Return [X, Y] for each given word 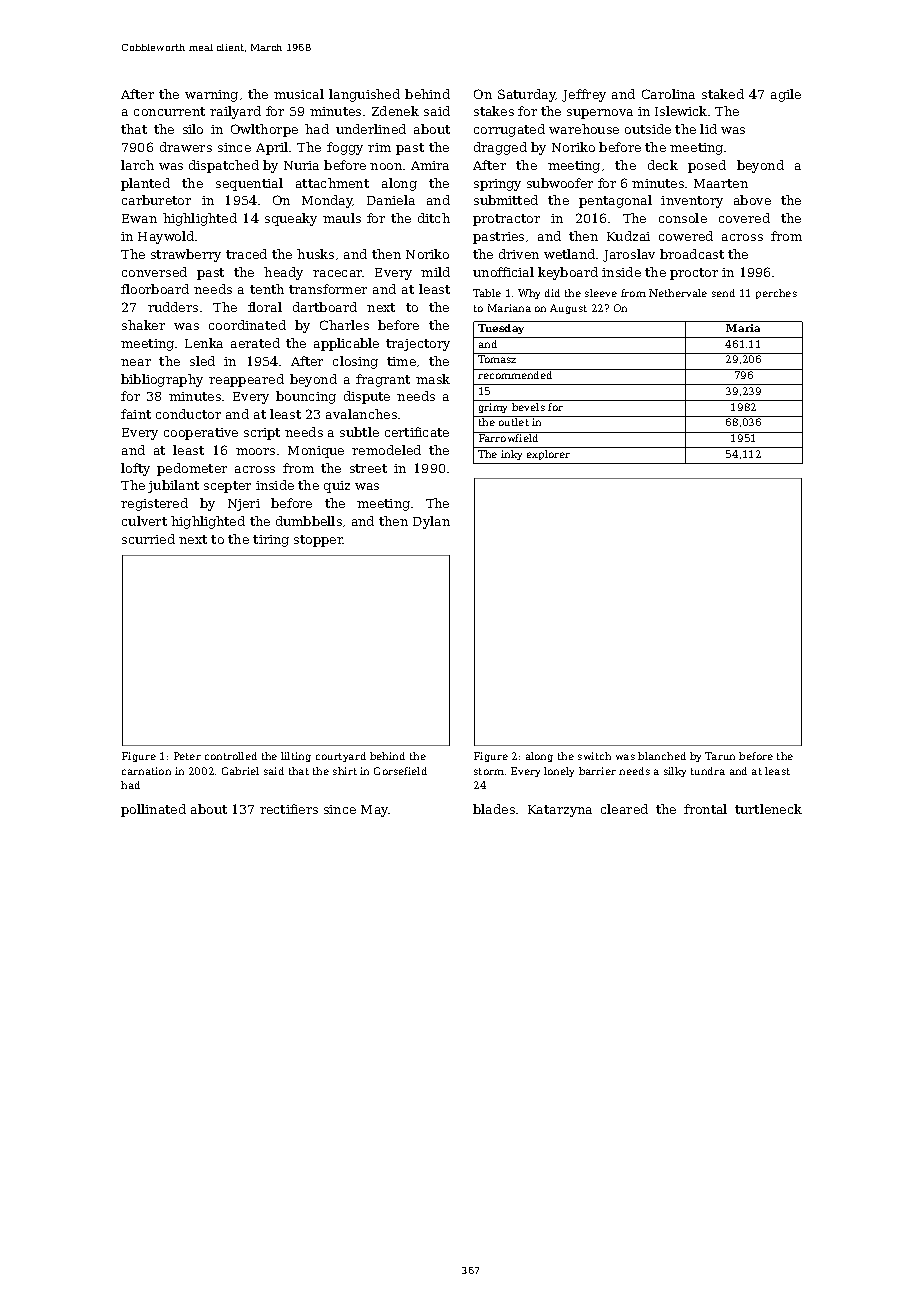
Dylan [431, 522]
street [368, 468]
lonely [559, 772]
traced [246, 254]
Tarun [720, 756]
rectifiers [289, 809]
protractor [506, 220]
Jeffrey [584, 95]
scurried [148, 539]
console [683, 218]
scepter [227, 487]
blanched [662, 756]
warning [211, 96]
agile [786, 95]
